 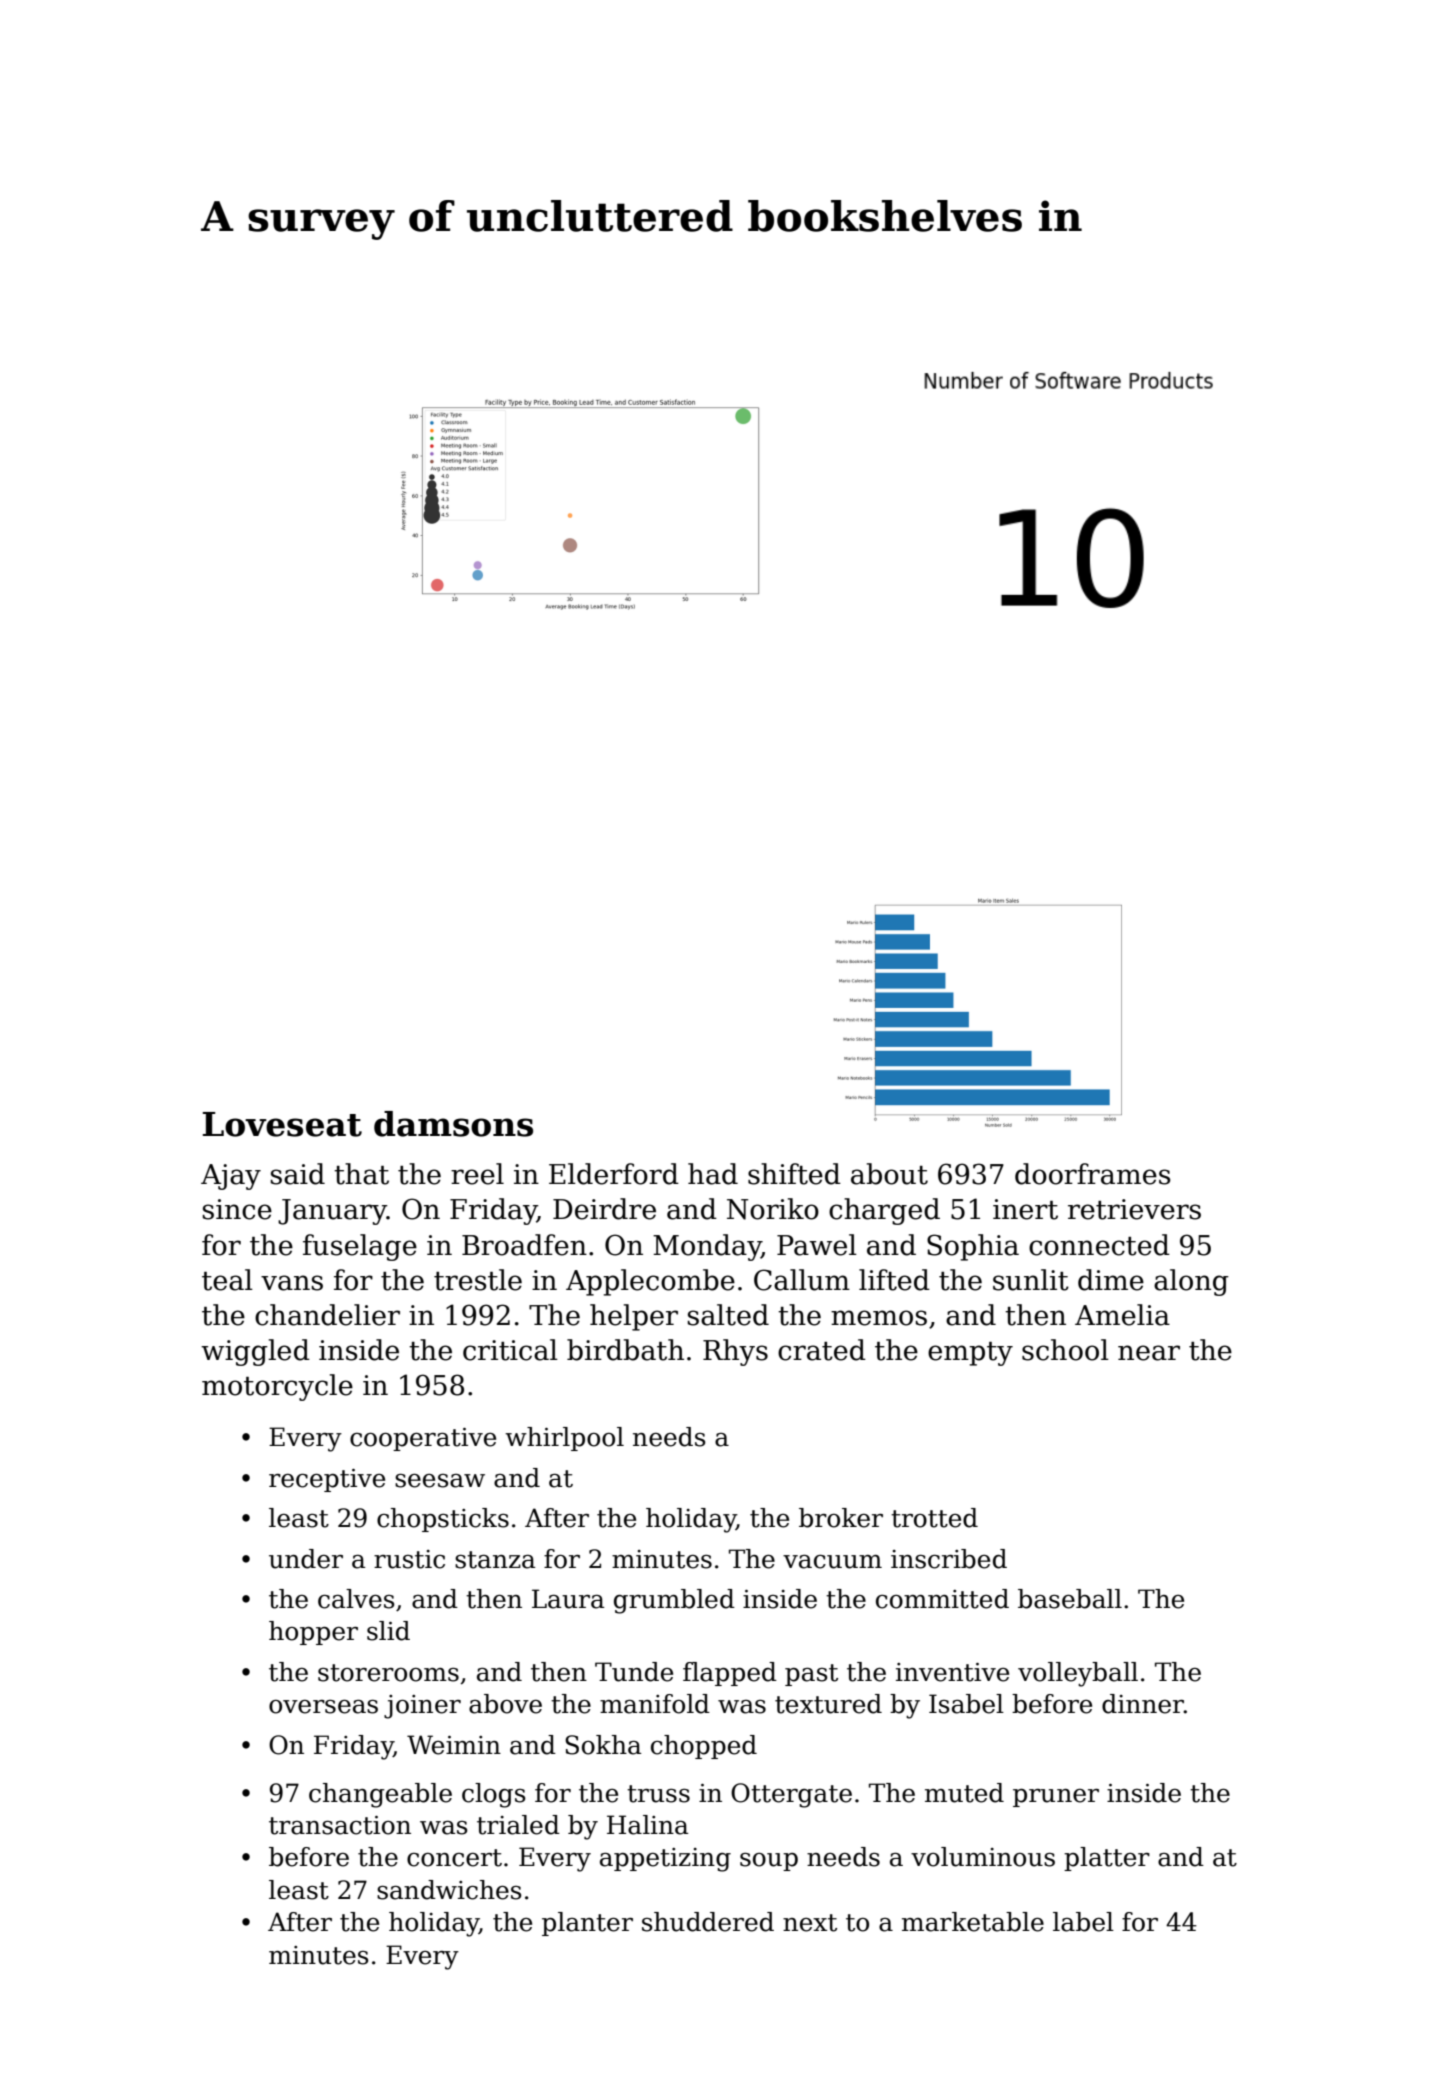 What do you see at coordinates (361, 1174) in the document?
I see `that` at bounding box center [361, 1174].
